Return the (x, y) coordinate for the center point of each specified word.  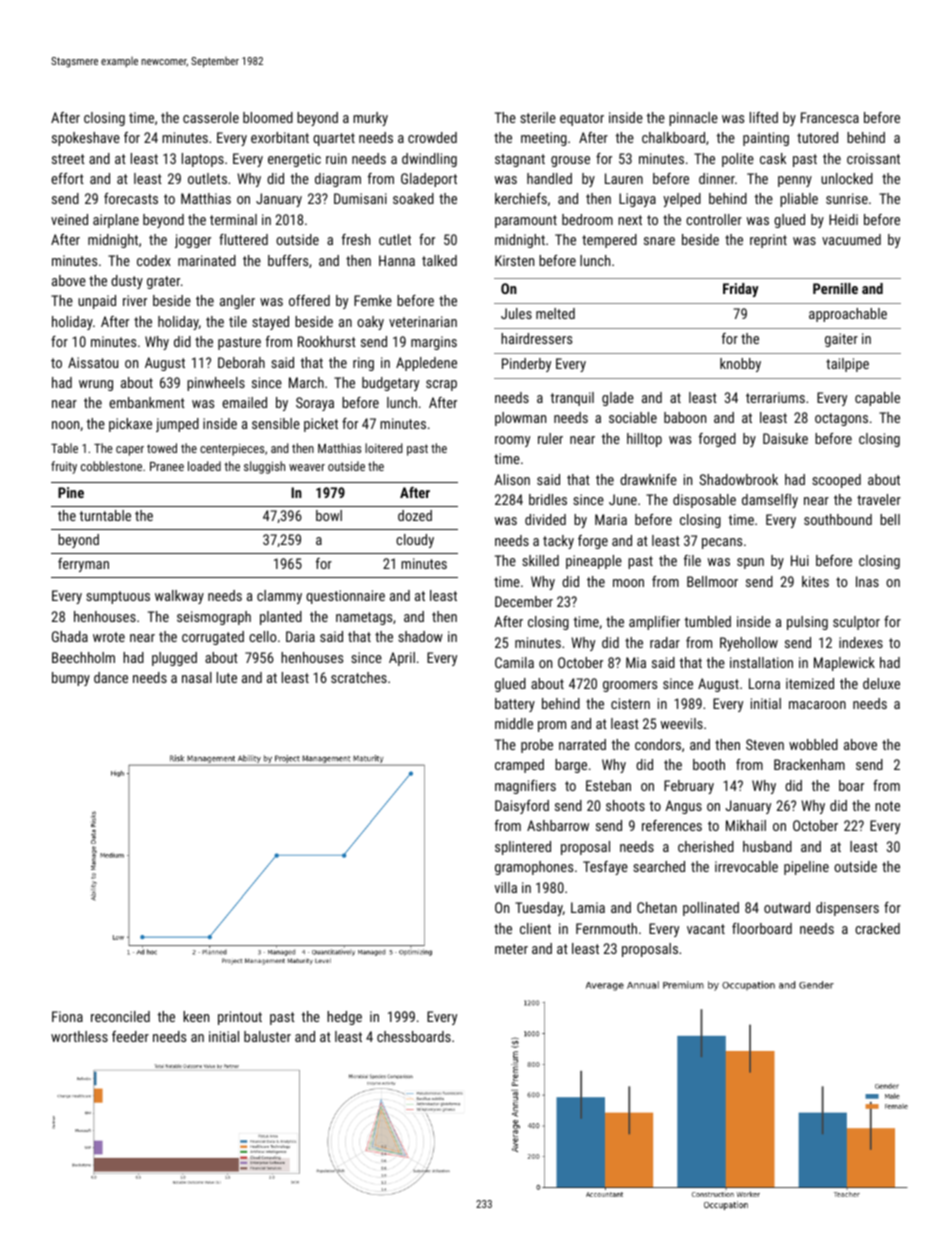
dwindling (429, 160)
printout (240, 1018)
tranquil (572, 399)
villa (506, 887)
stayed (270, 323)
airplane (116, 221)
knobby (740, 365)
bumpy (71, 679)
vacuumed (851, 239)
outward (787, 907)
